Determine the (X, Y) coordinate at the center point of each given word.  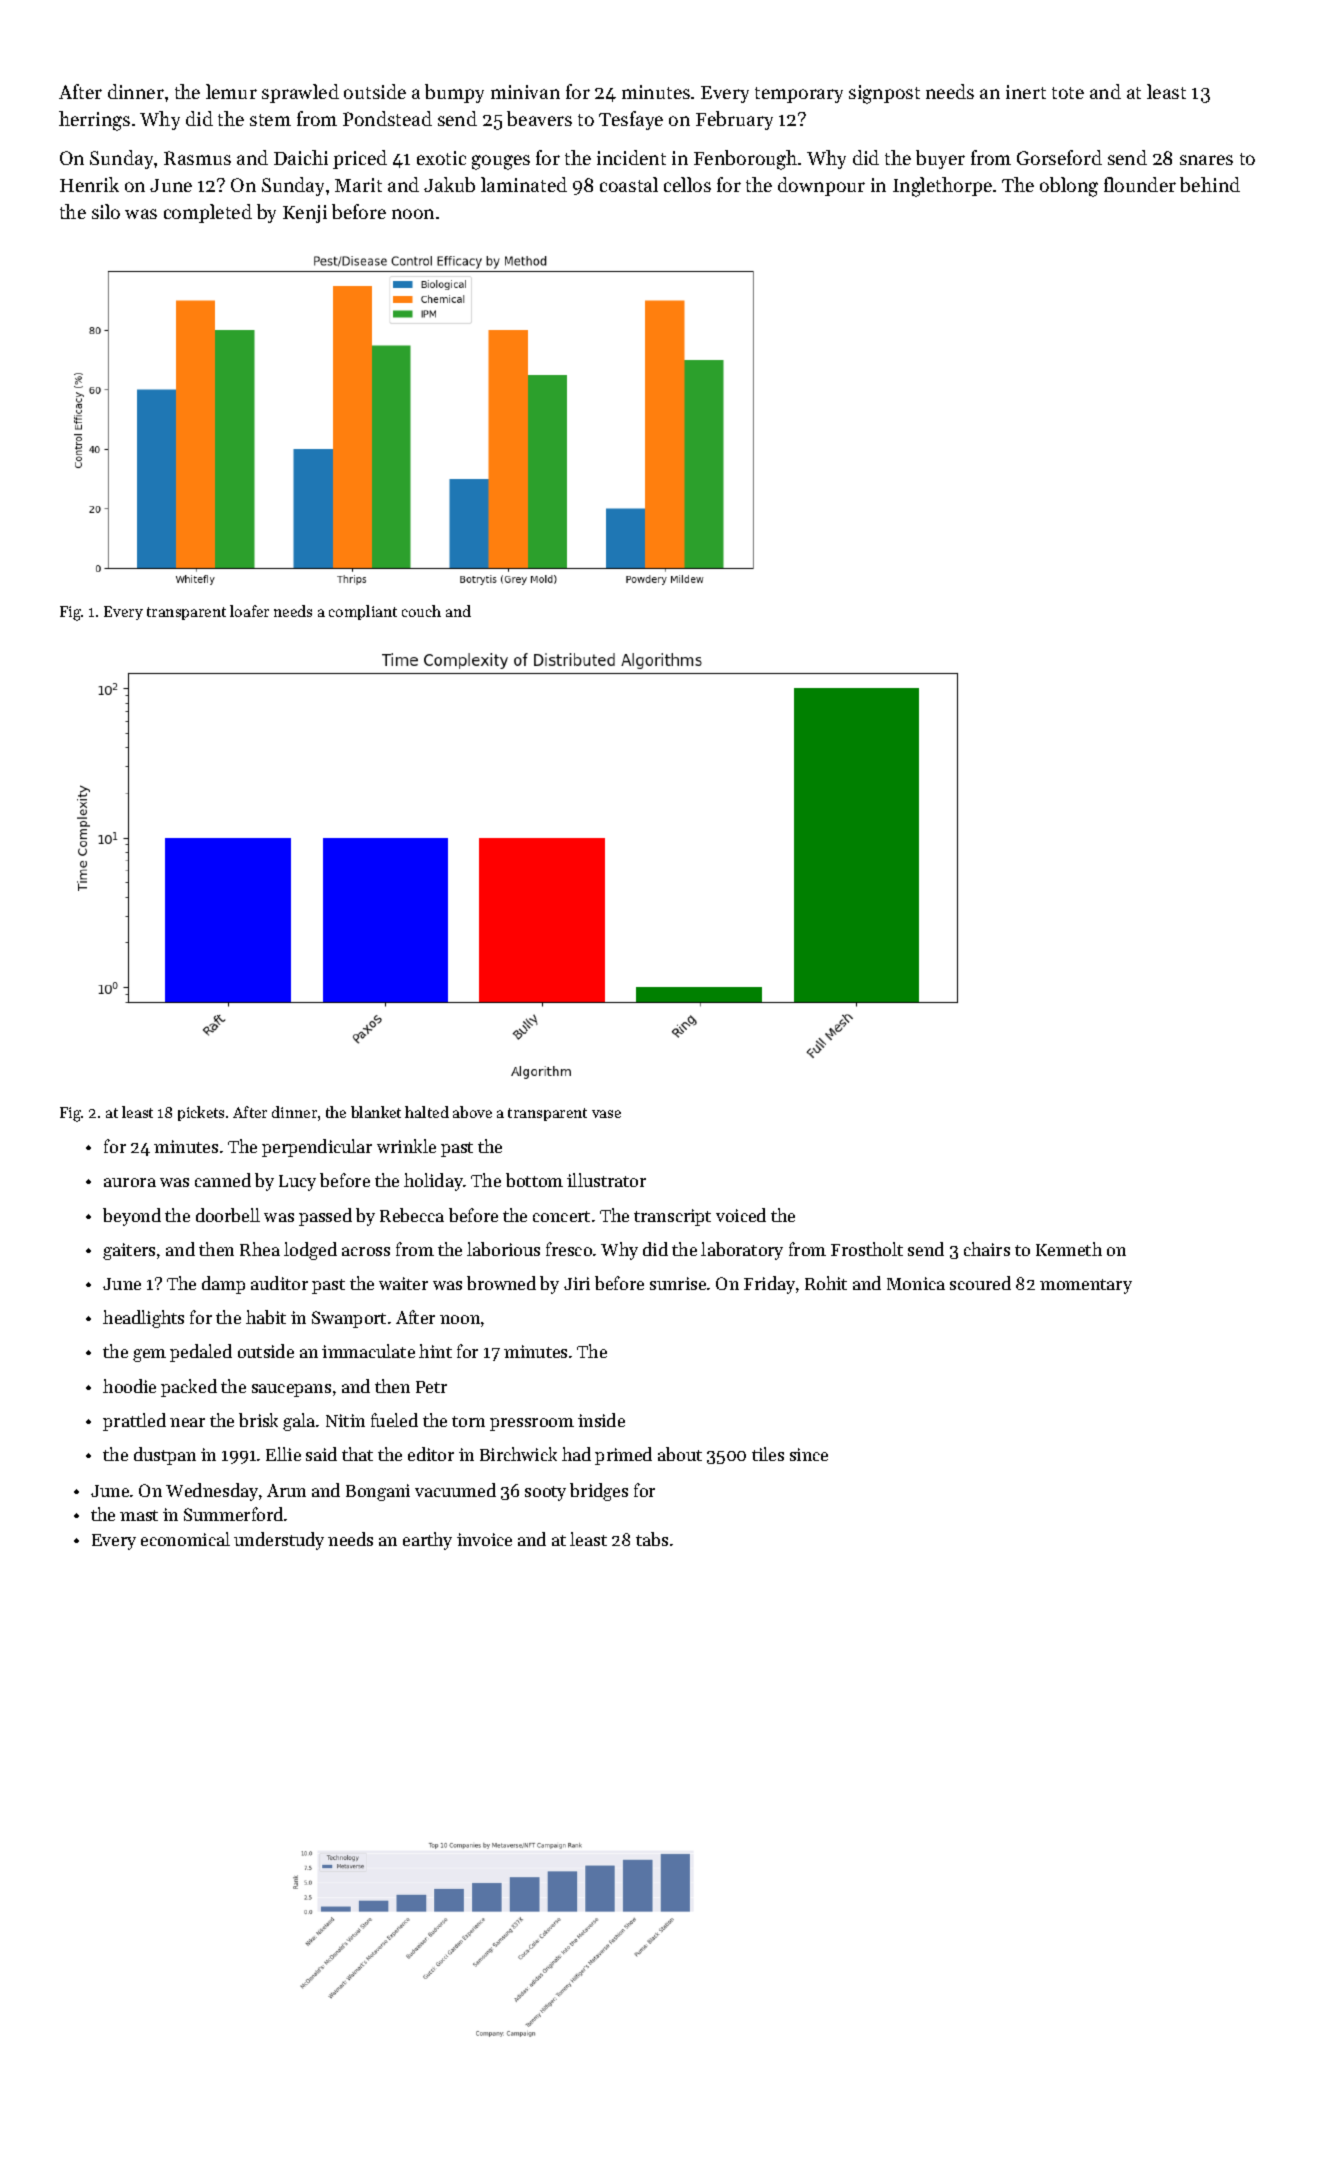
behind (1210, 184)
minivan (525, 92)
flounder (1140, 184)
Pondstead (387, 118)
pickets (201, 1113)
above (472, 1112)
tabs (652, 1539)
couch (421, 611)
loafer (249, 611)
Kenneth (1069, 1249)
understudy (279, 1541)
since (809, 1454)
